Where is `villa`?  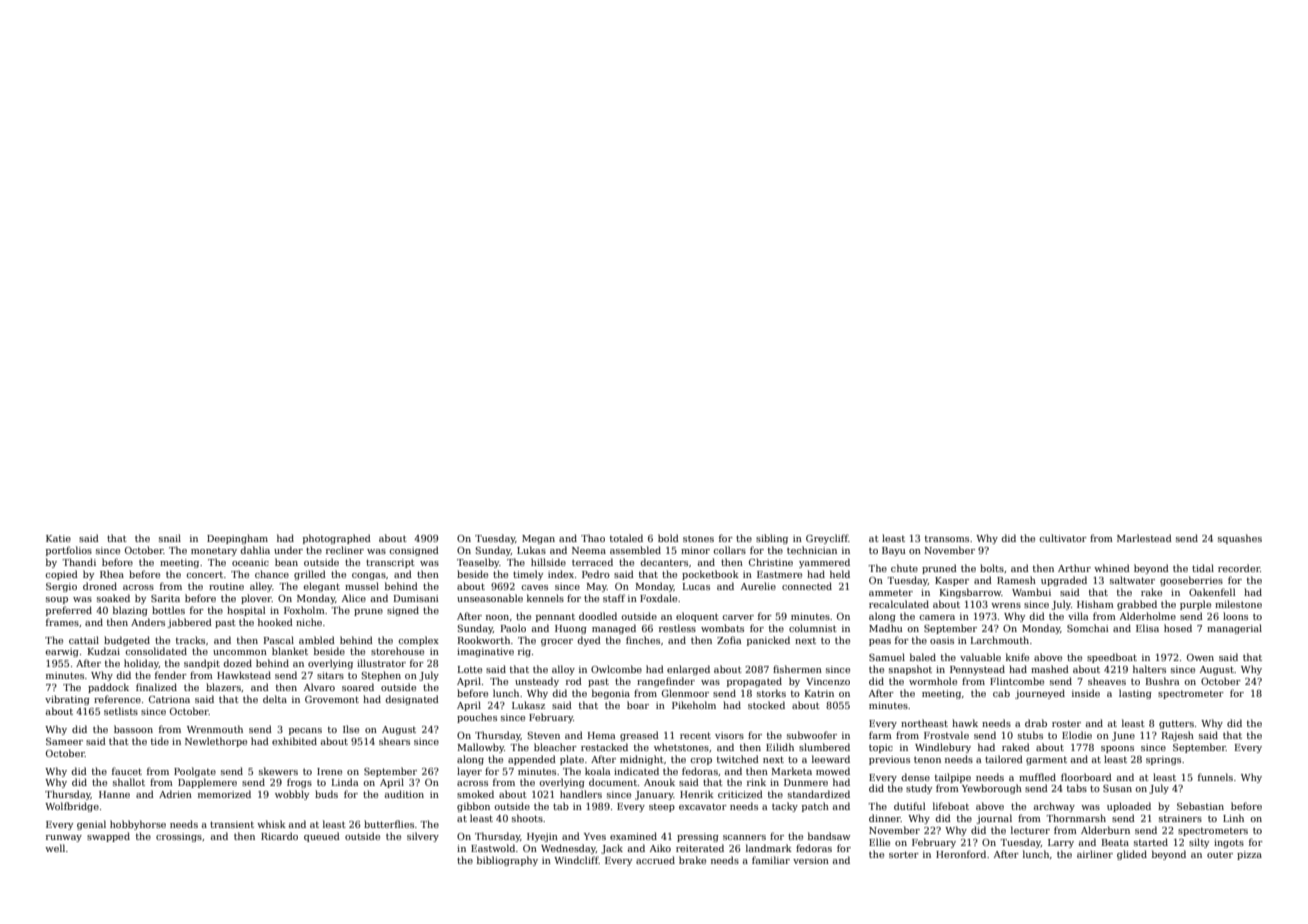
villa is located at coordinates (1078, 616).
